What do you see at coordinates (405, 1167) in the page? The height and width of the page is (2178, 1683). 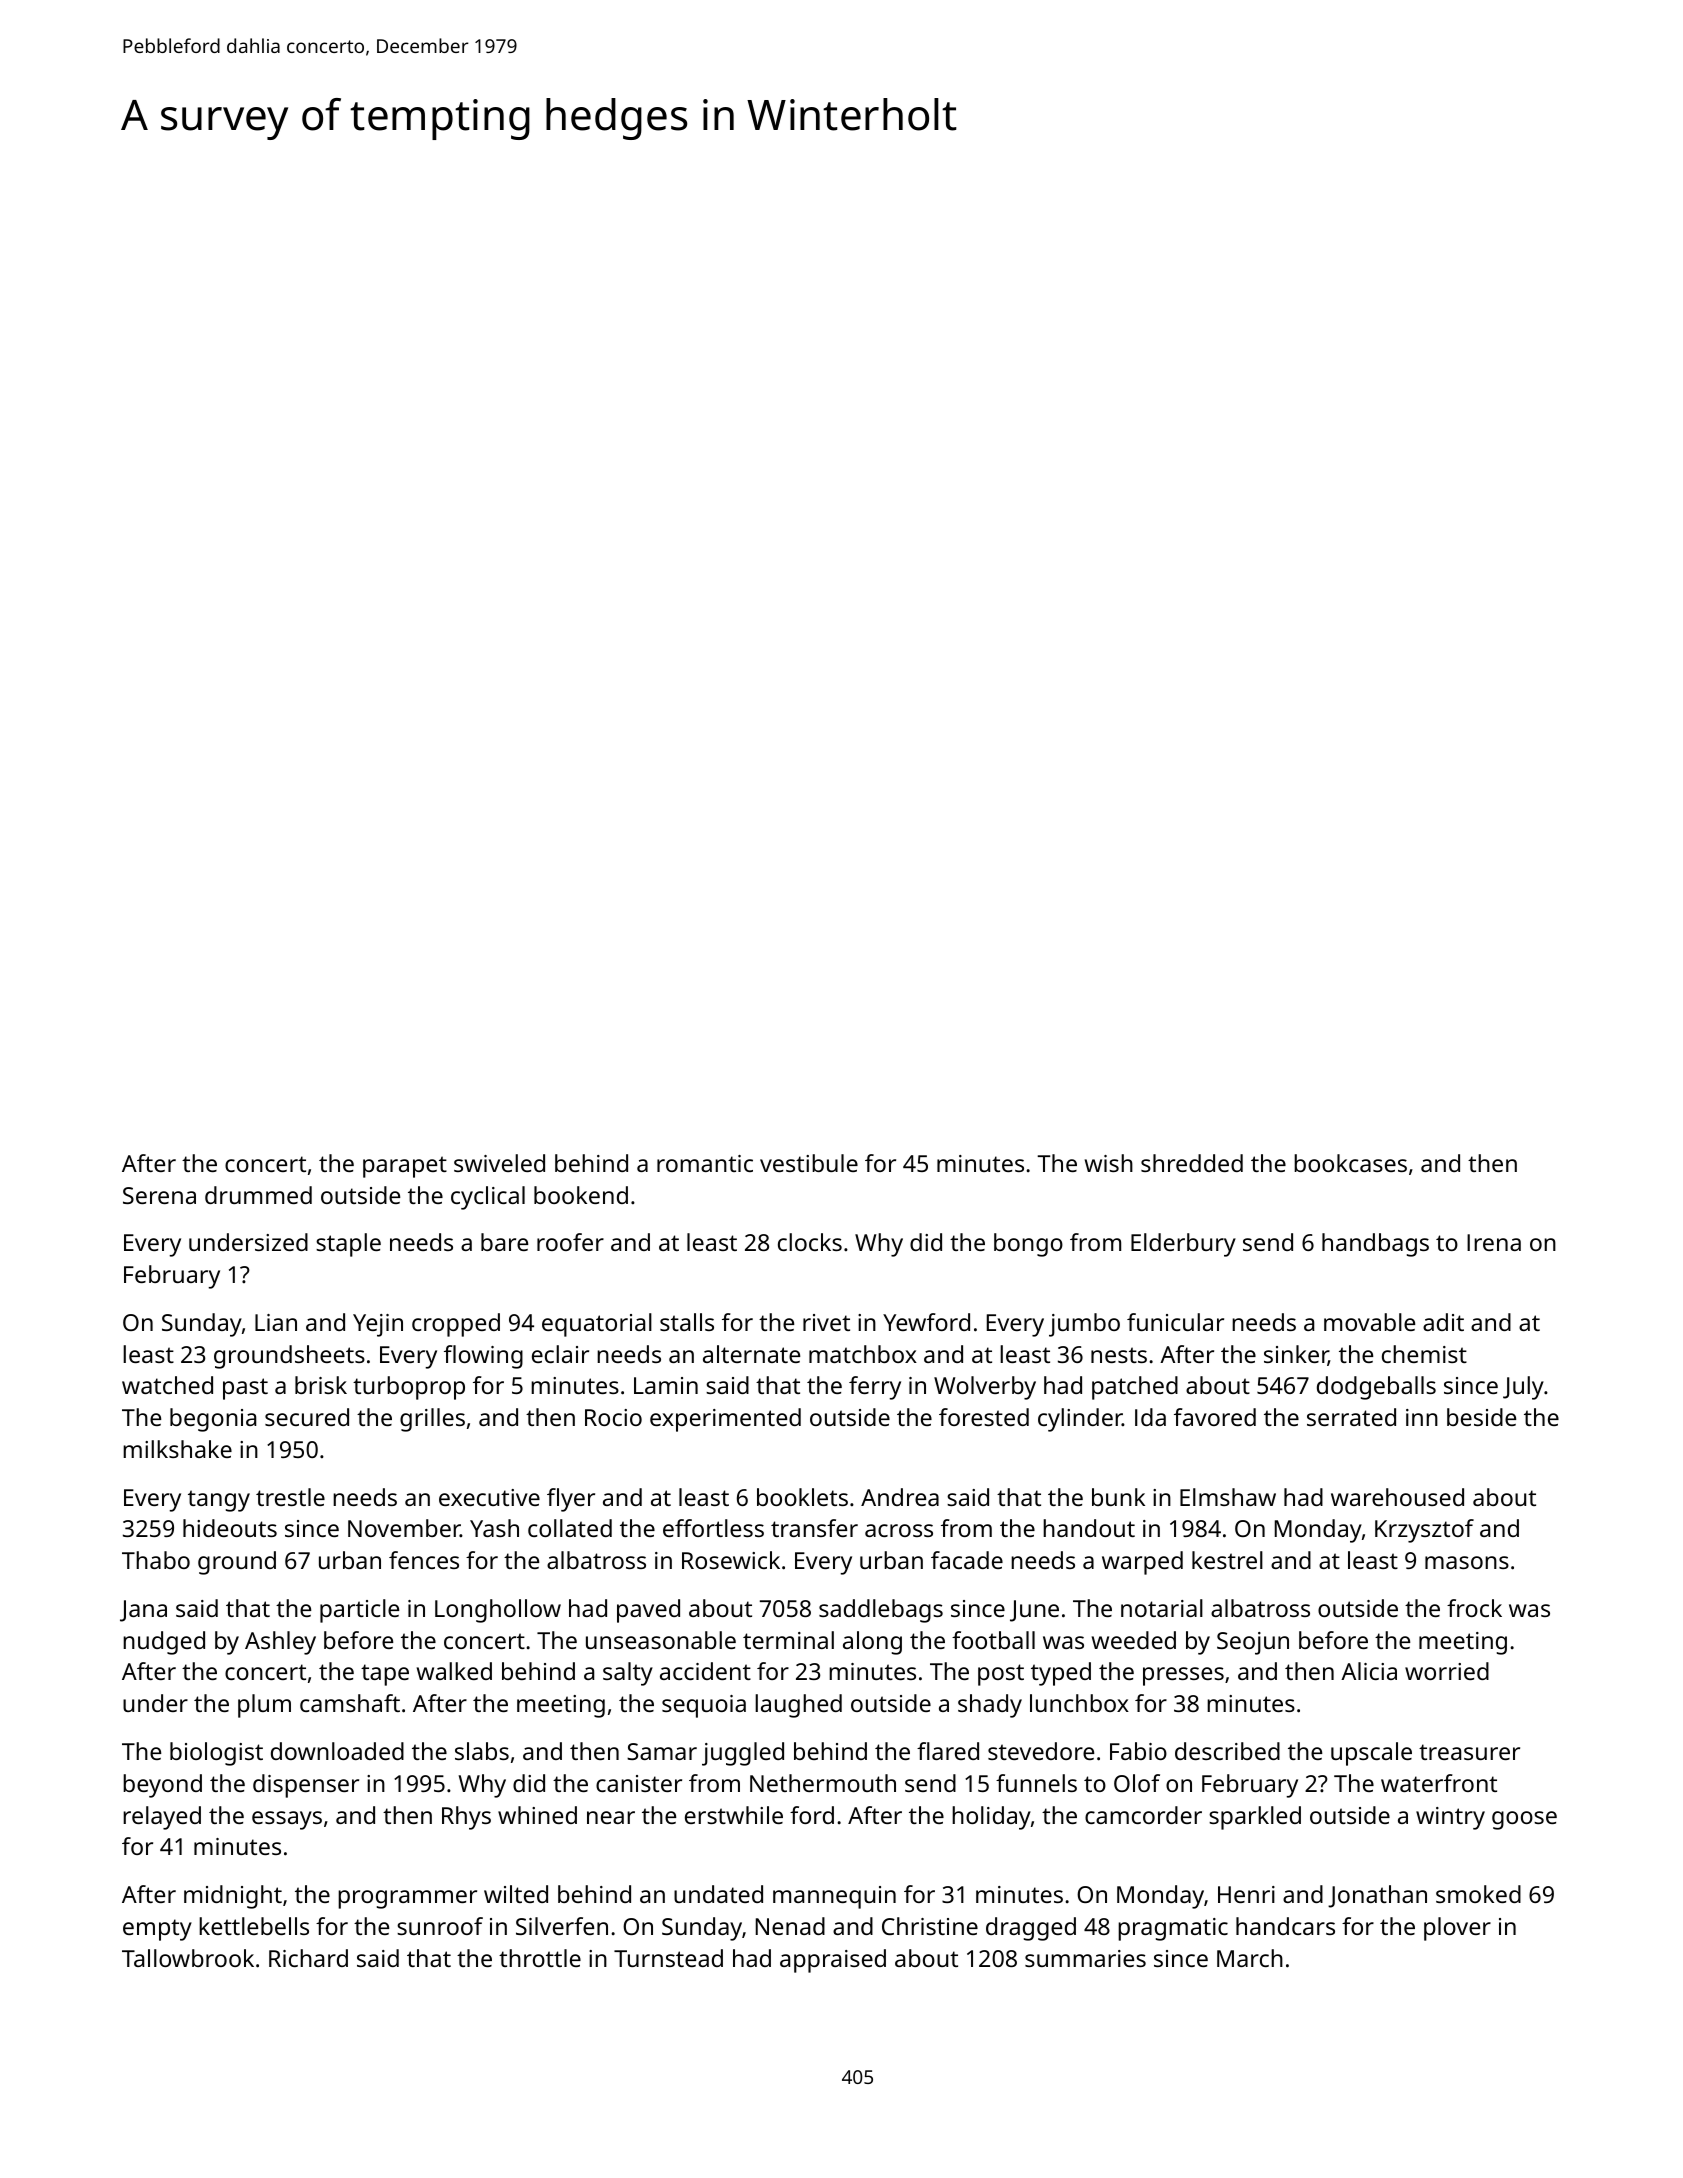 I see `parapet` at bounding box center [405, 1167].
